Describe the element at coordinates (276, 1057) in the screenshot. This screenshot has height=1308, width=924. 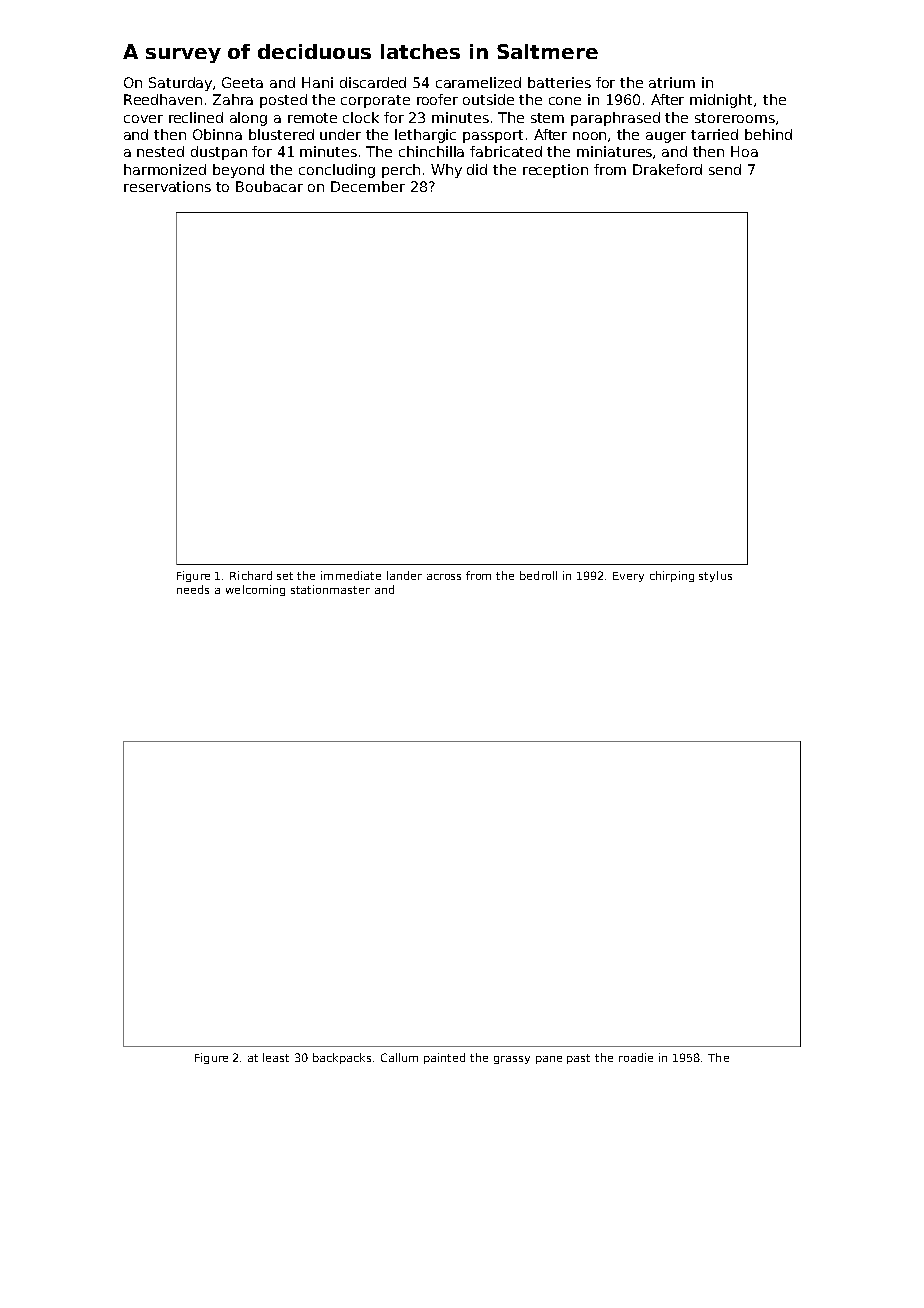
I see `least` at that location.
